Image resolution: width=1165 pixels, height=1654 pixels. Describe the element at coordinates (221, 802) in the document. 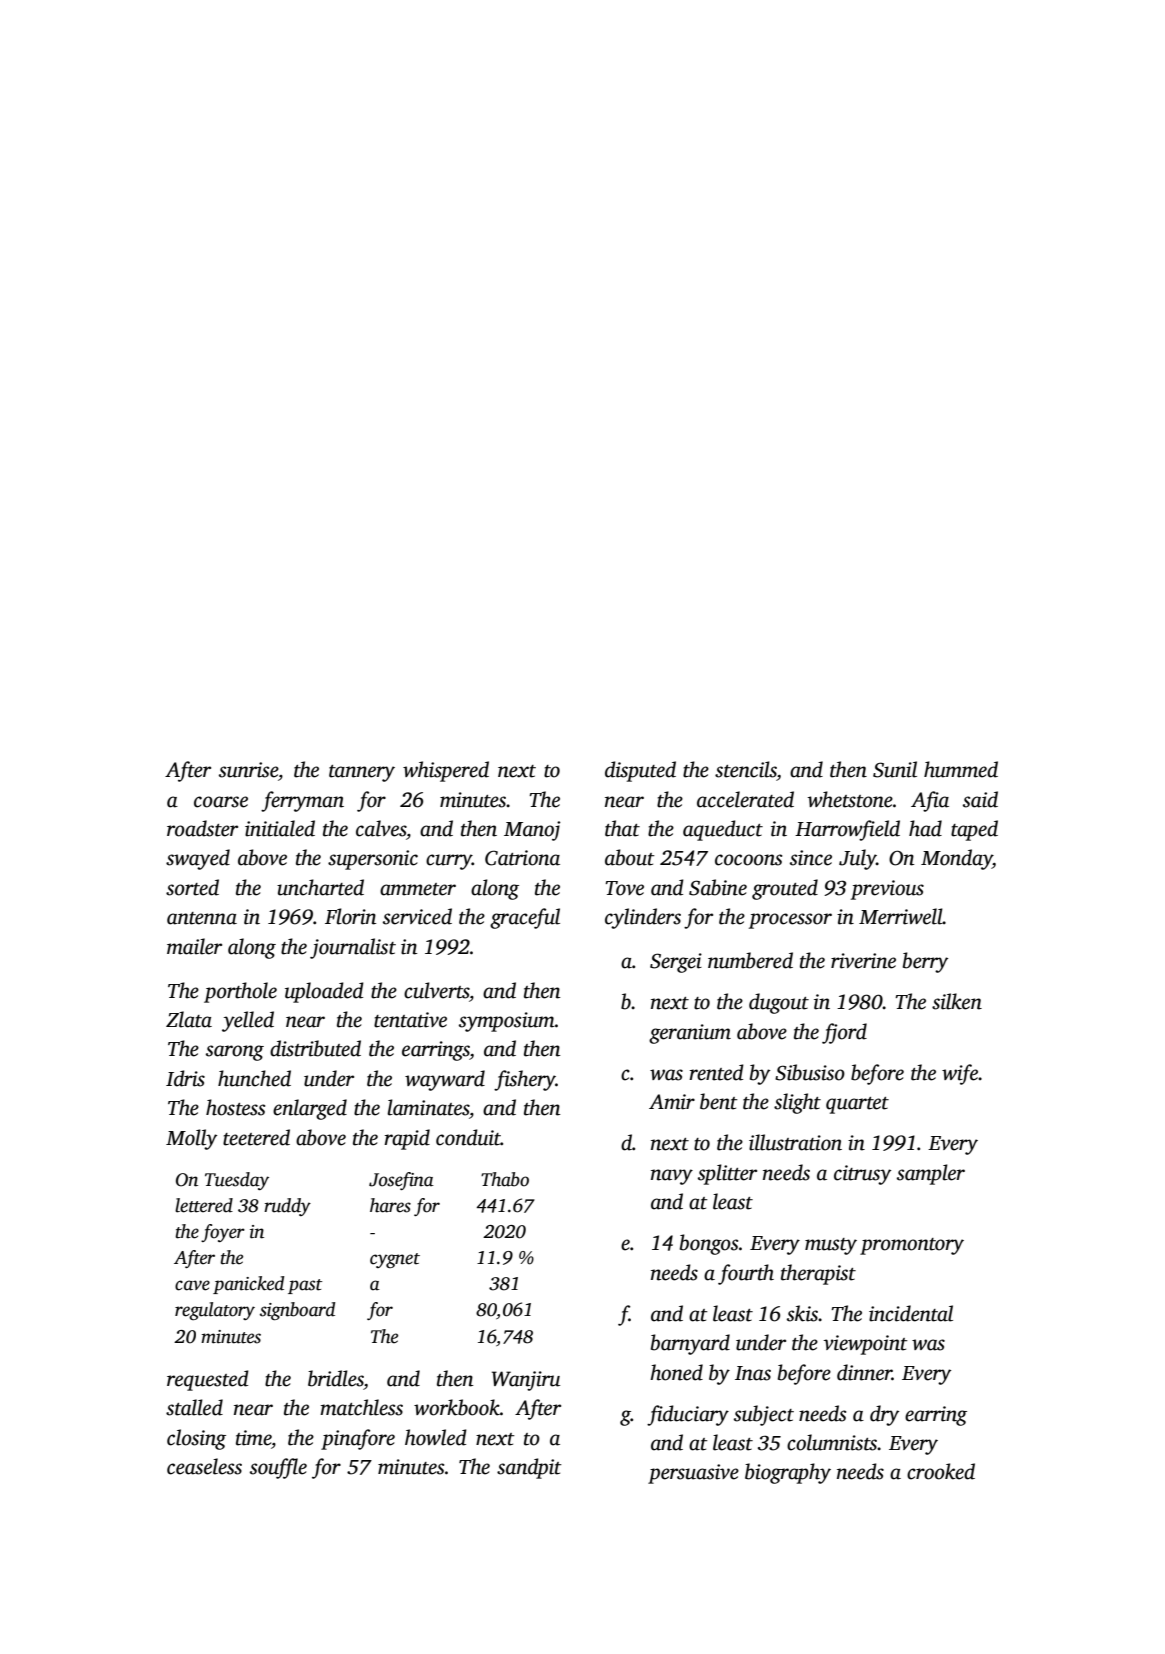

I see `coarse` at that location.
